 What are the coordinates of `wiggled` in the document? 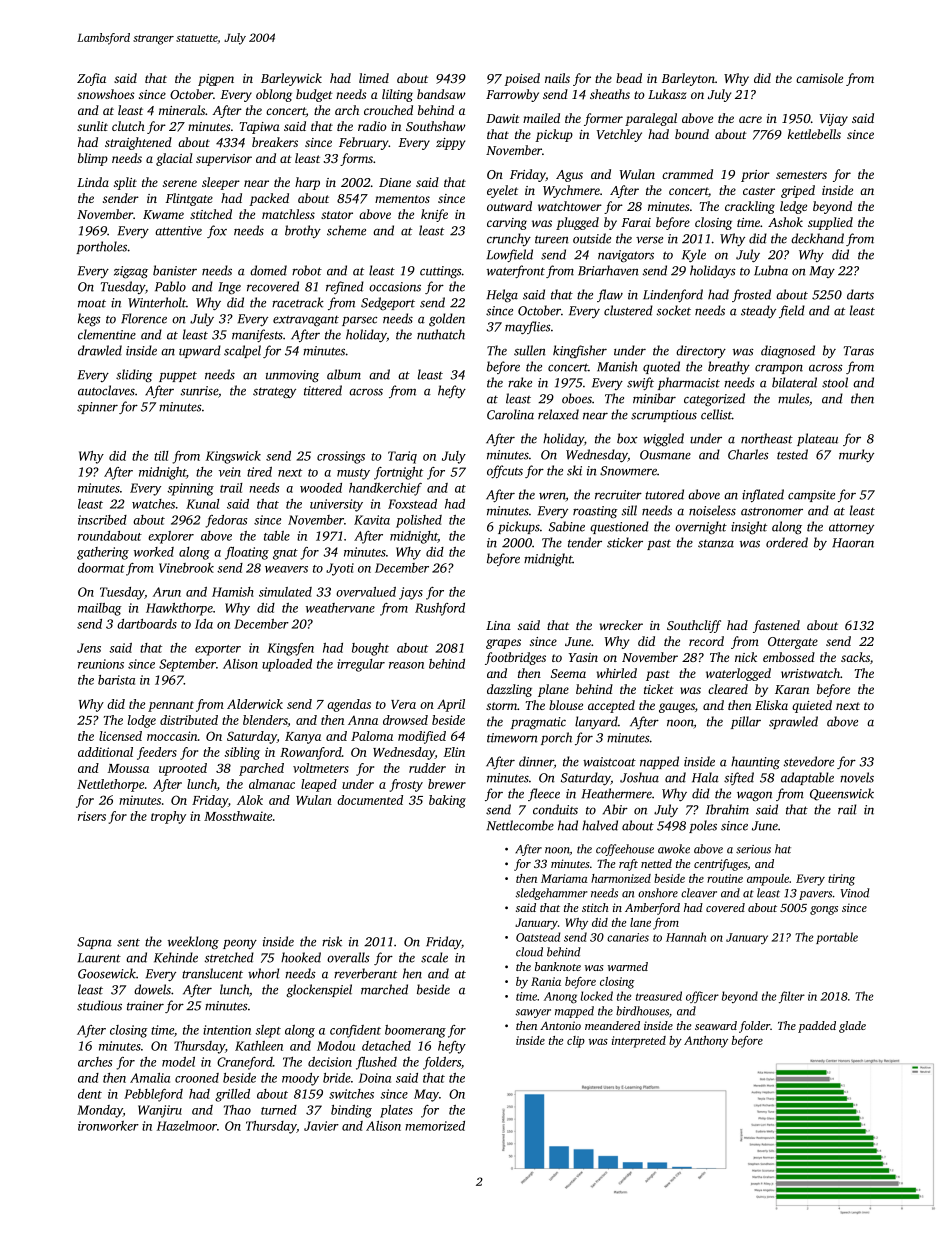 It's located at (663, 440).
